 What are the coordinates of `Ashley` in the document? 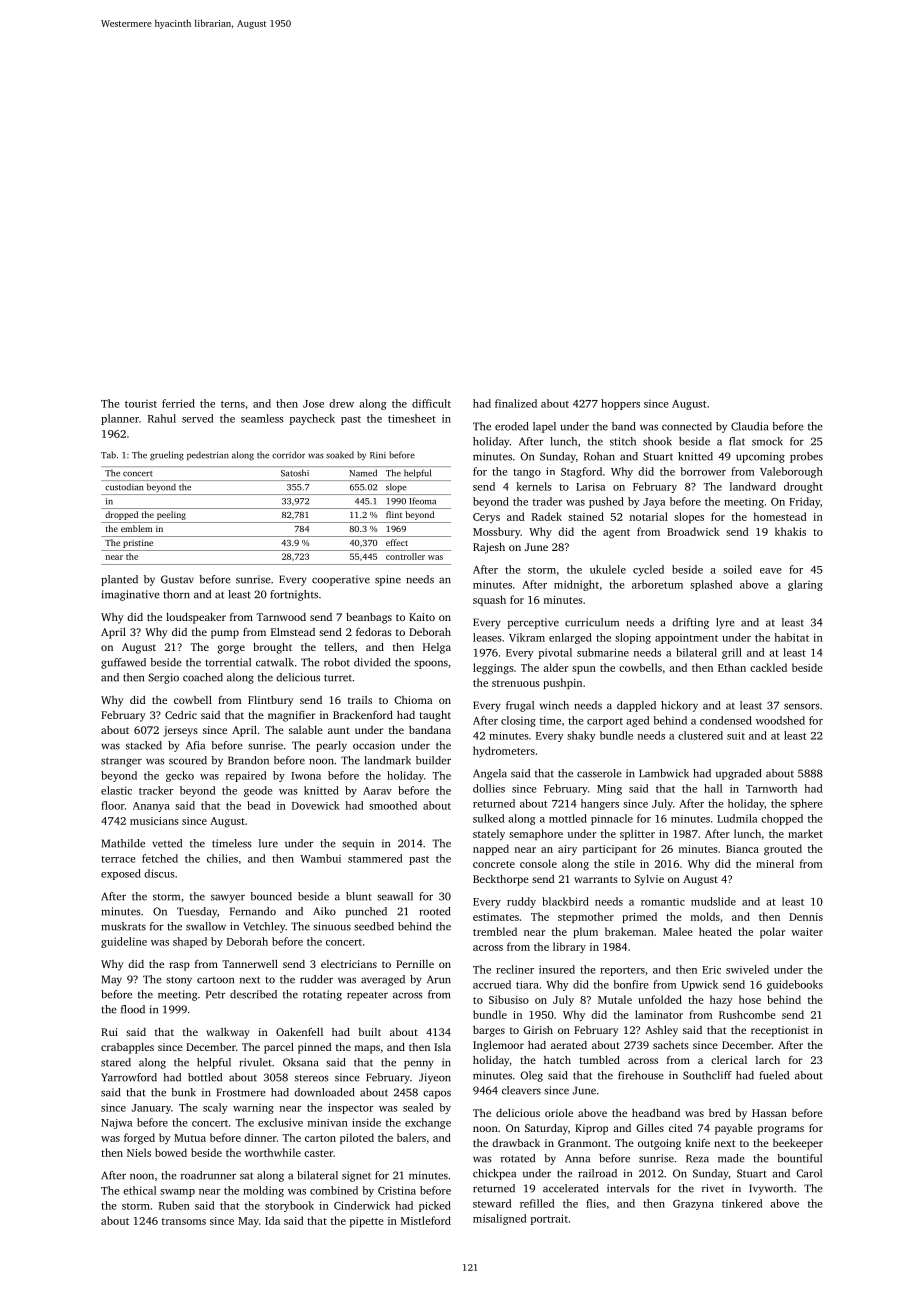 It's located at (661, 1031).
